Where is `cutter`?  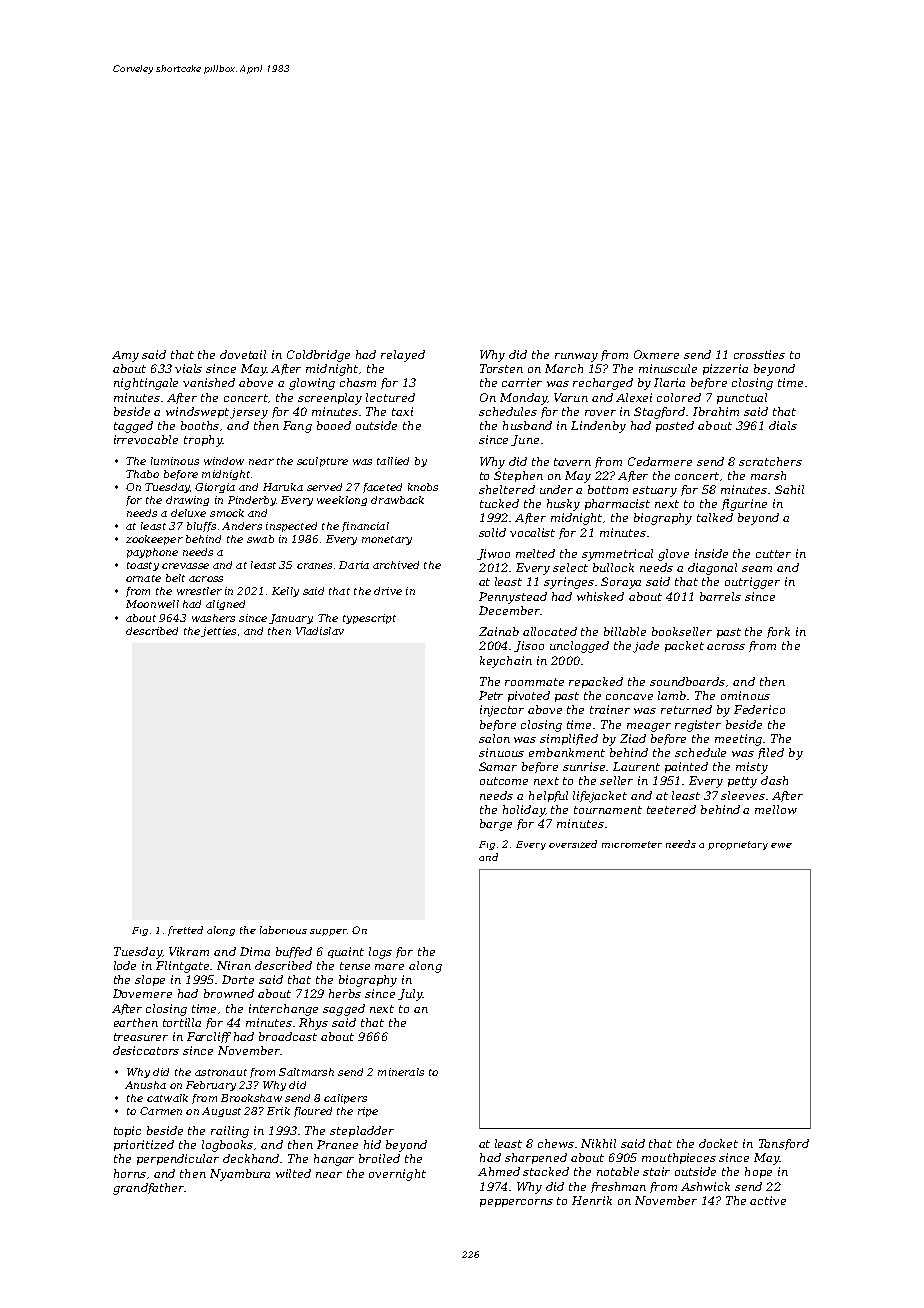
cutter is located at coordinates (773, 554).
